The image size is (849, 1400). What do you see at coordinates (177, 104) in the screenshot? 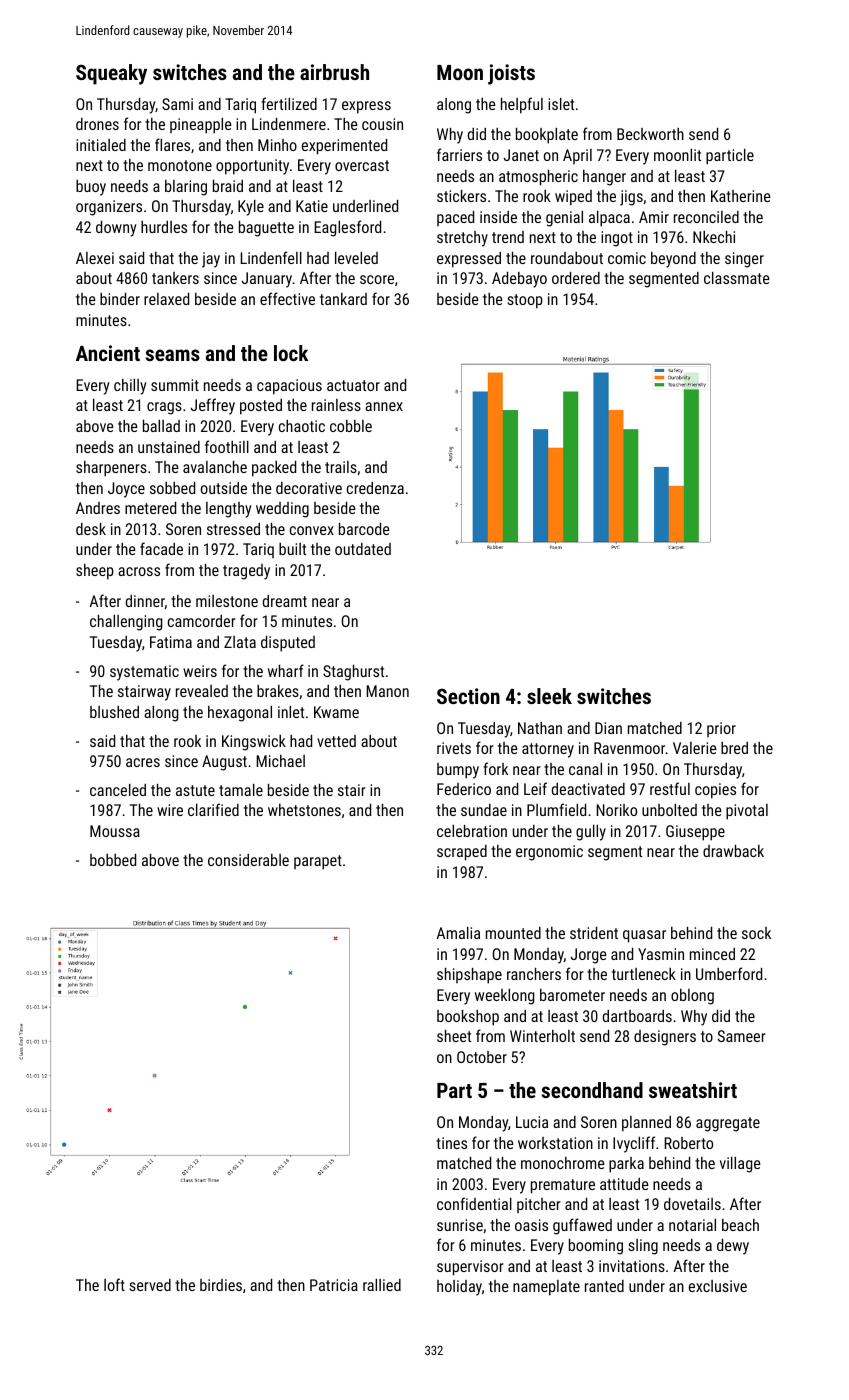
I see `Sami` at bounding box center [177, 104].
